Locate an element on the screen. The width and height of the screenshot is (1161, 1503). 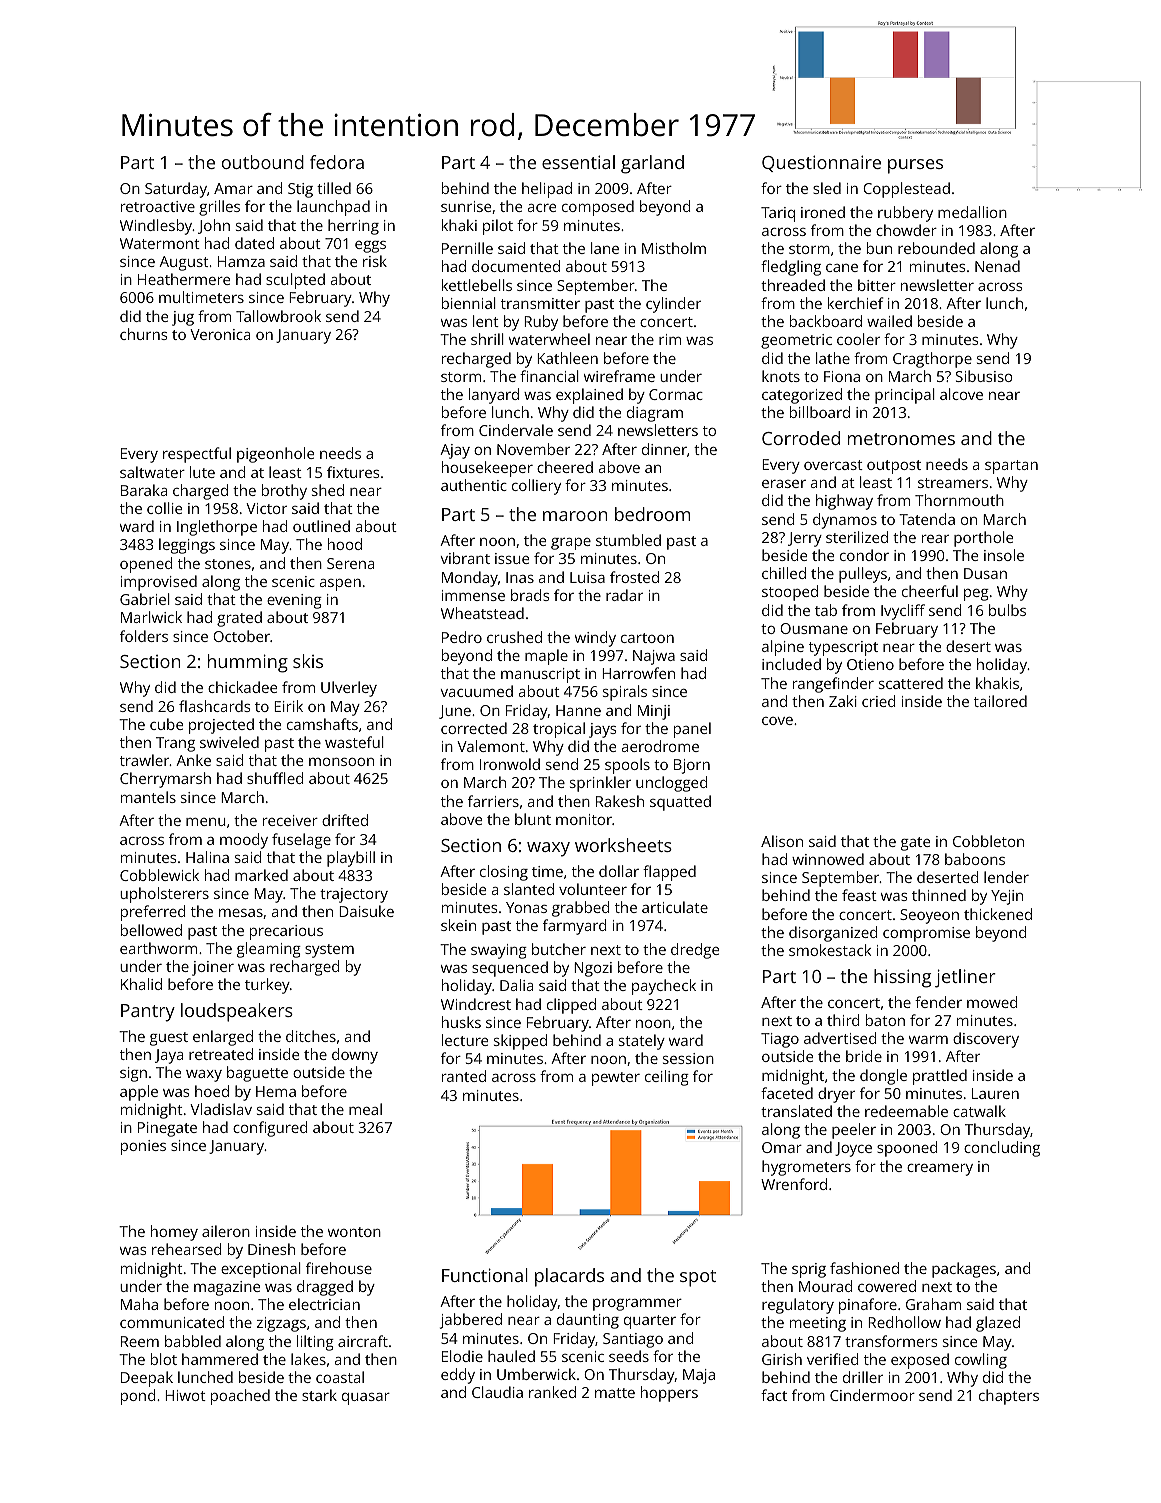
essential is located at coordinates (578, 162).
